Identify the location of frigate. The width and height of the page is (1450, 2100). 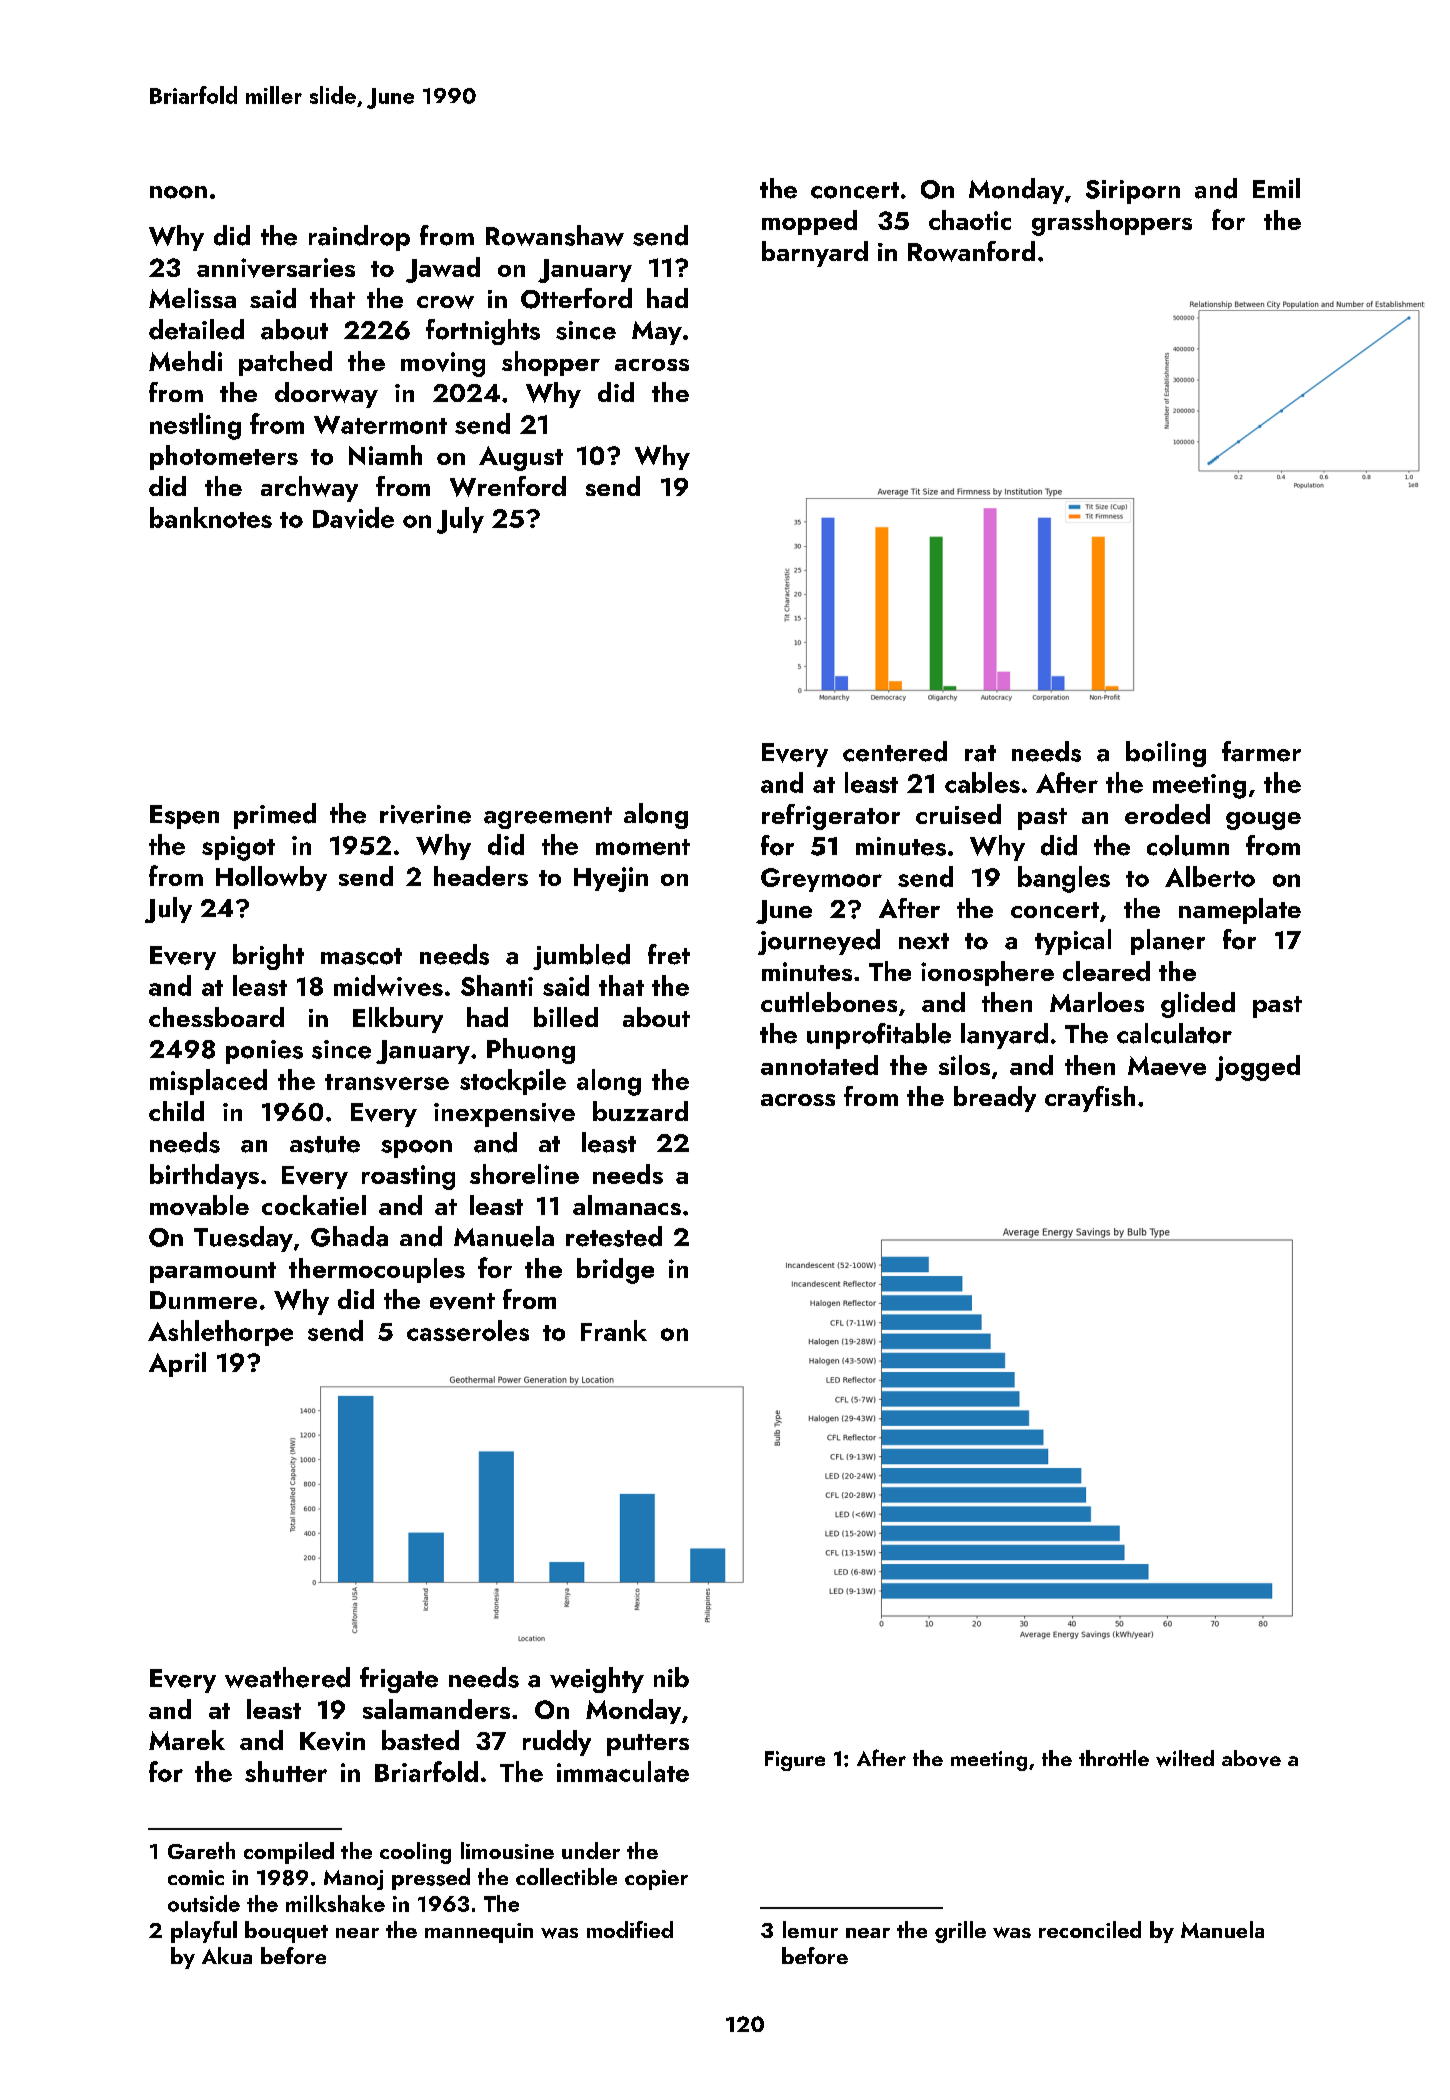
(399, 1680).
